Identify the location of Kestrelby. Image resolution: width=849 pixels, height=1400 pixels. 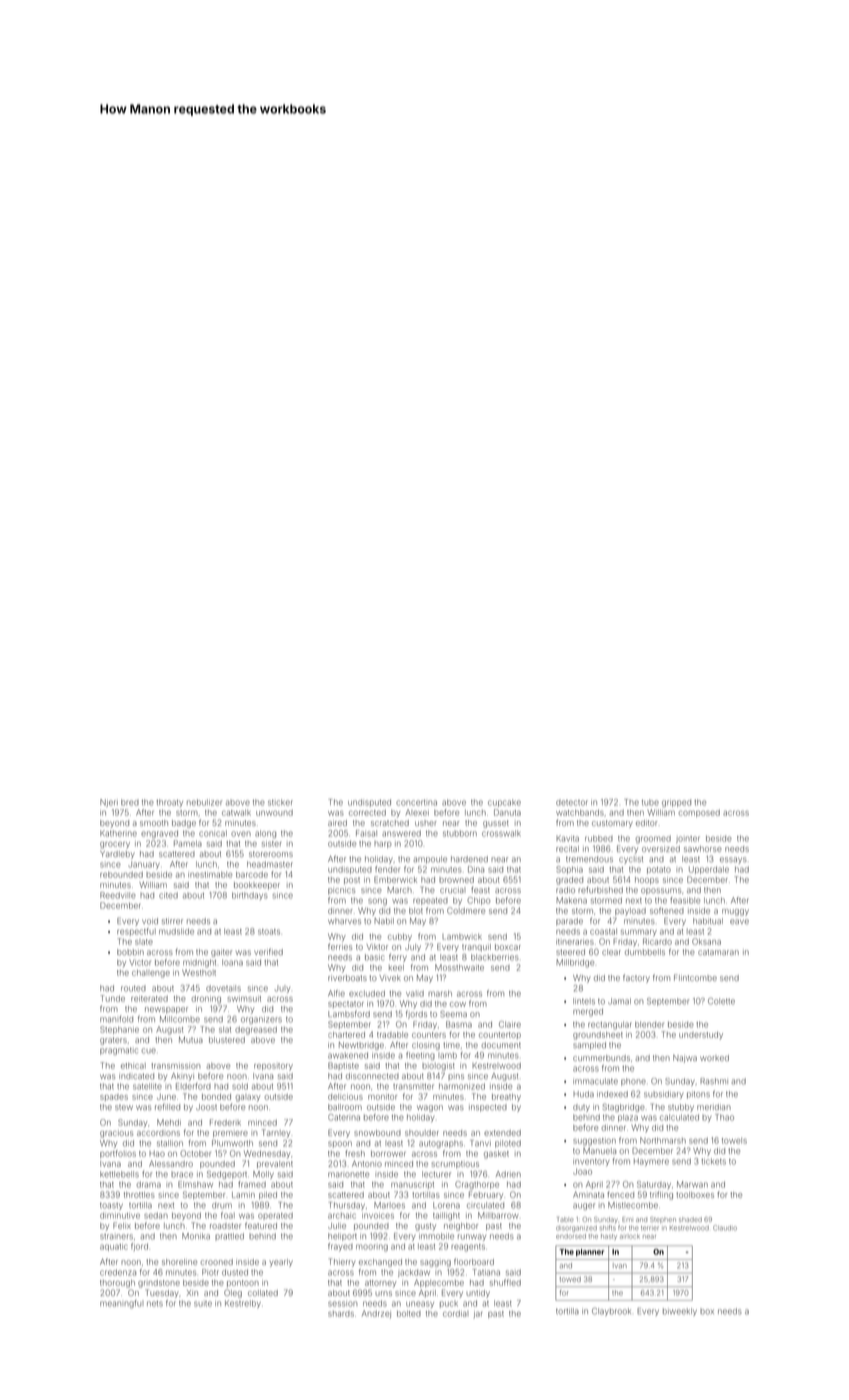
(243, 1304).
